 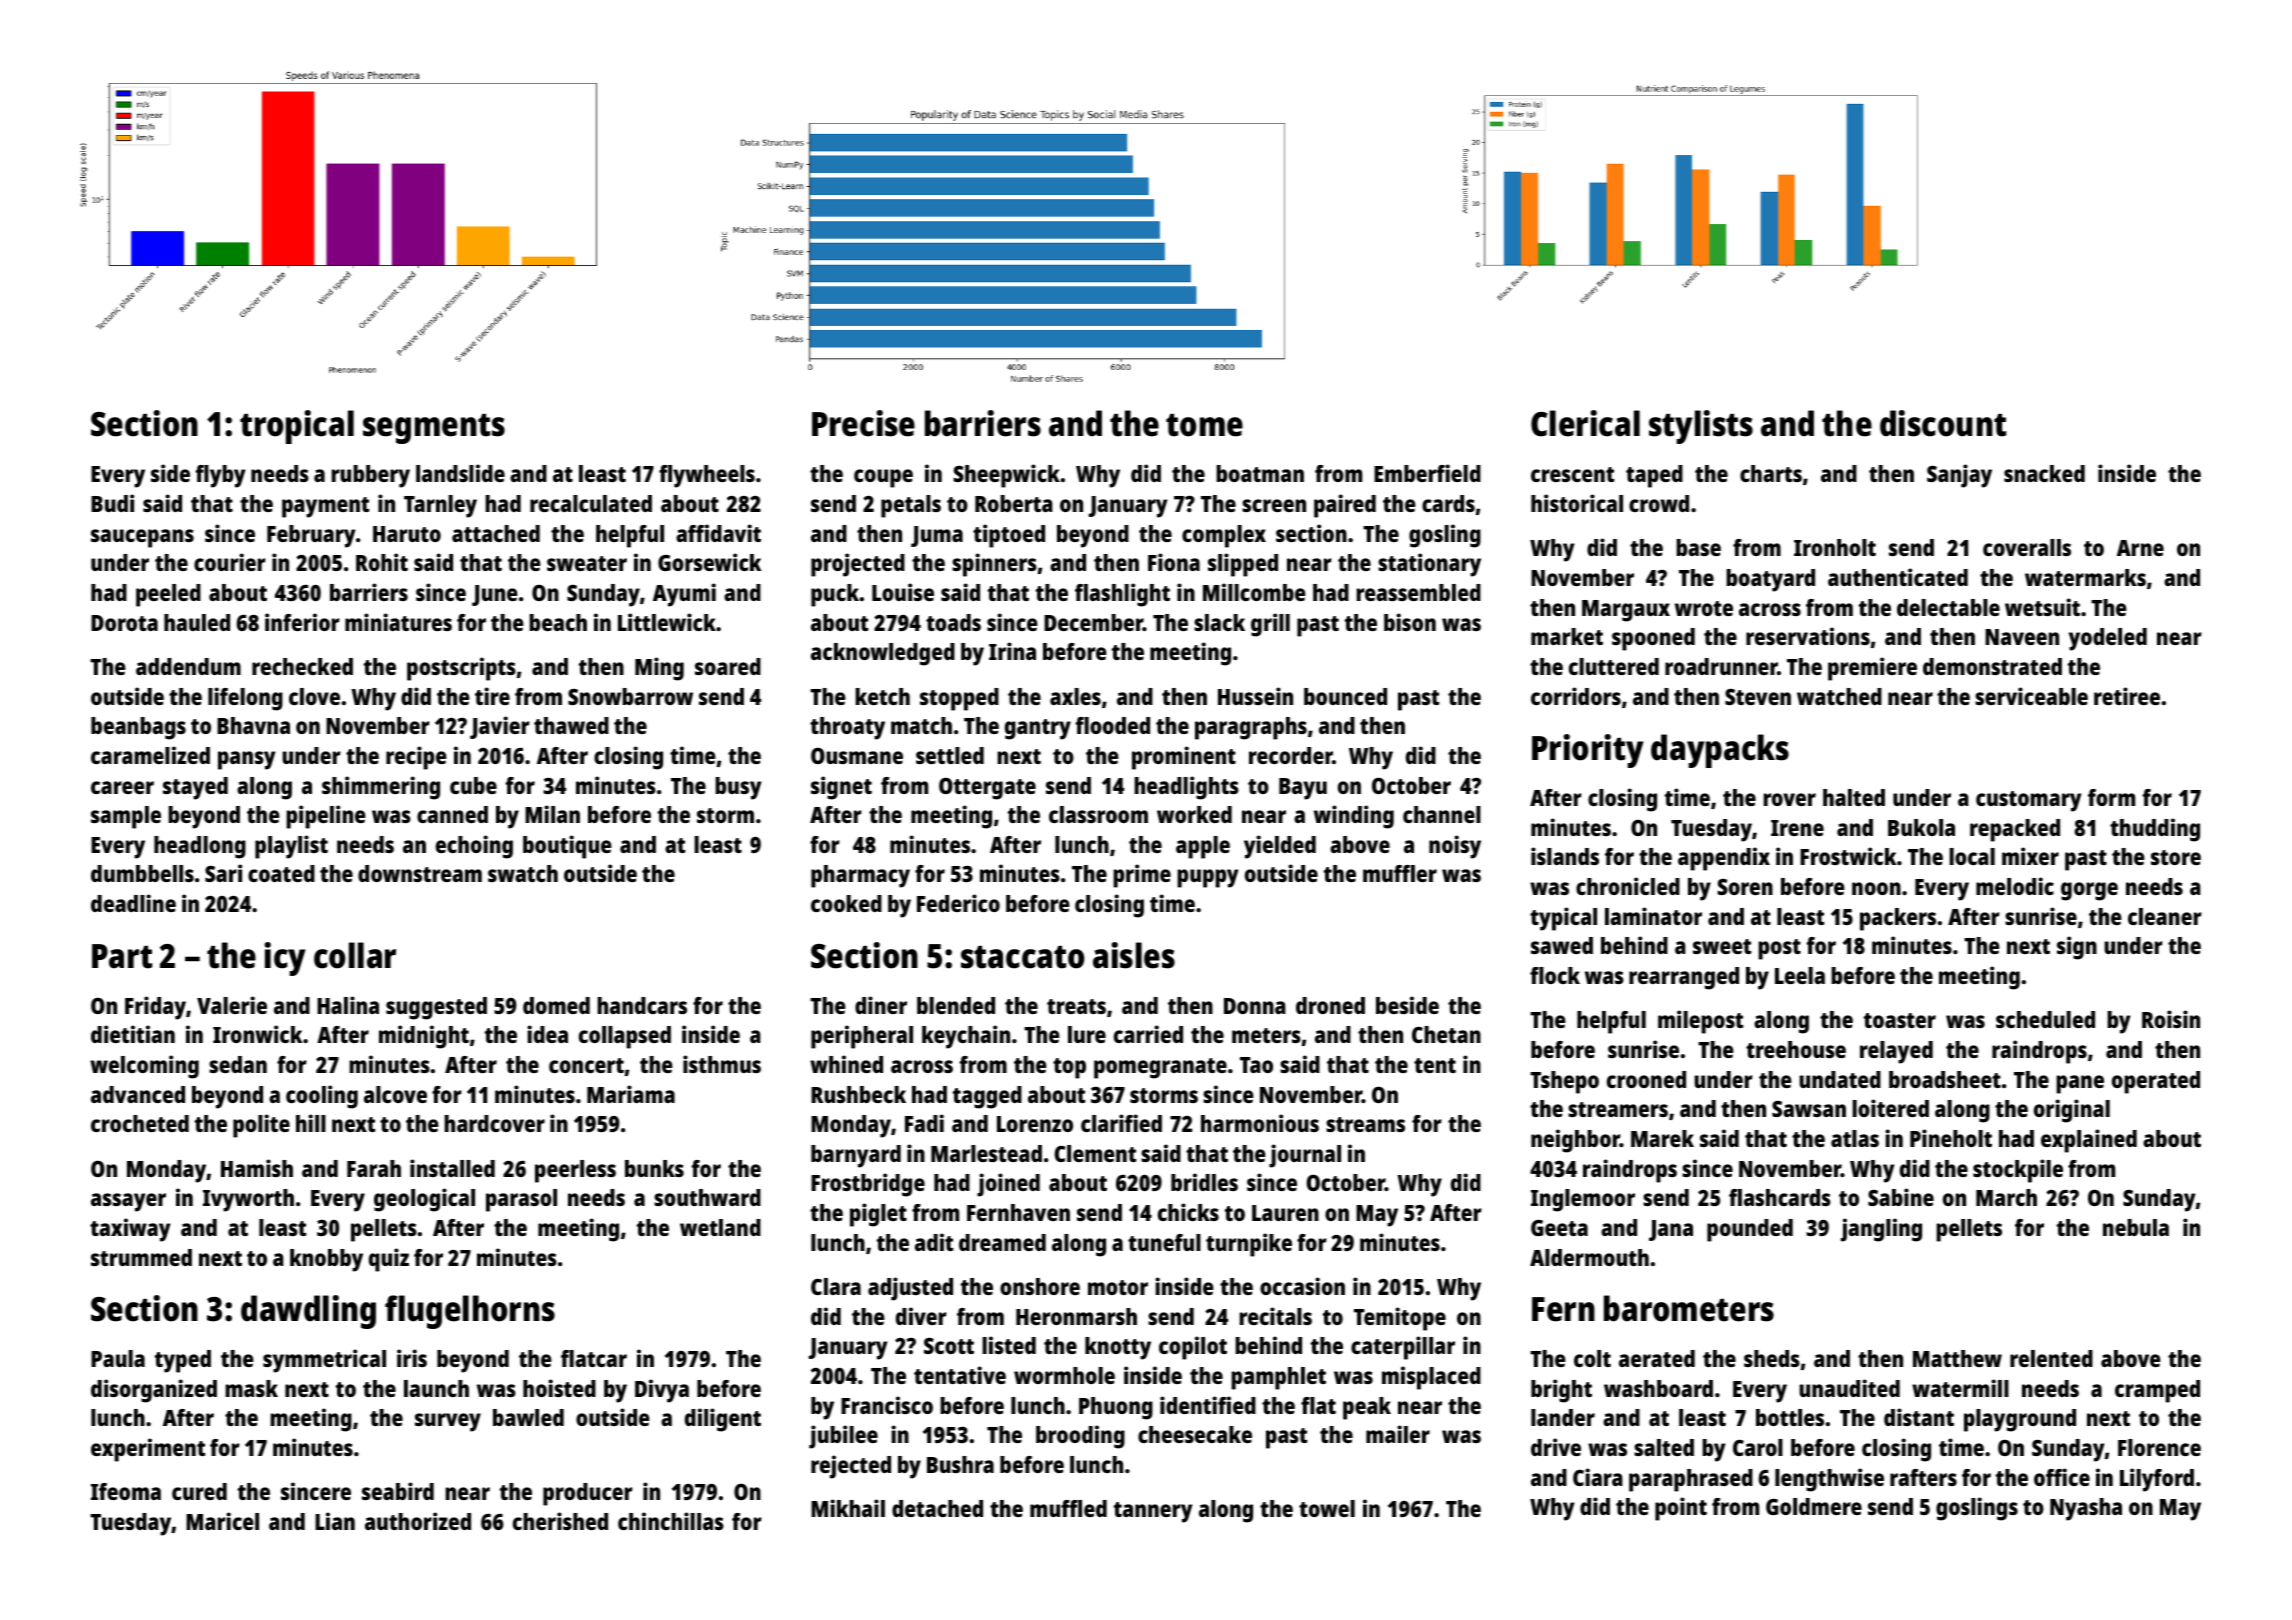 I want to click on Clement, so click(x=1095, y=1153).
